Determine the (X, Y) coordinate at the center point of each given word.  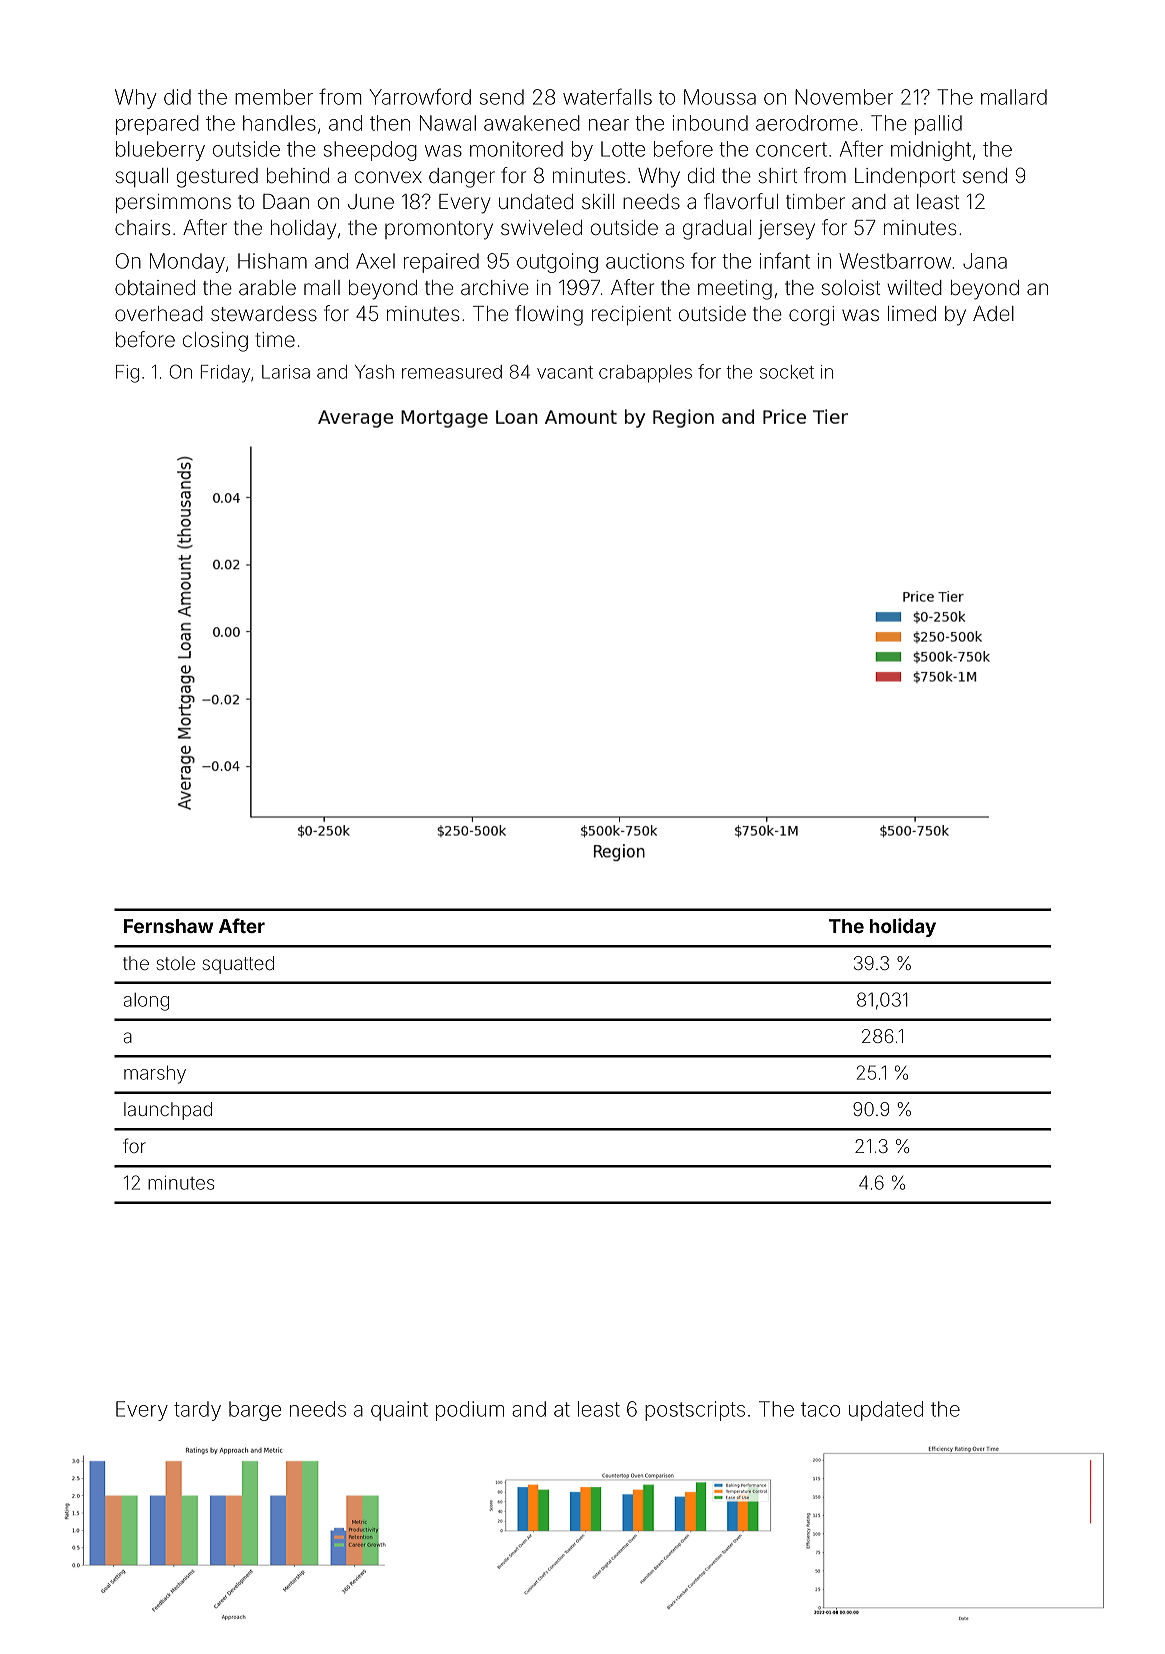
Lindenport (905, 177)
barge (255, 1411)
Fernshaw (169, 926)
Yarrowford (420, 96)
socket (787, 372)
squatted (238, 965)
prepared (157, 125)
